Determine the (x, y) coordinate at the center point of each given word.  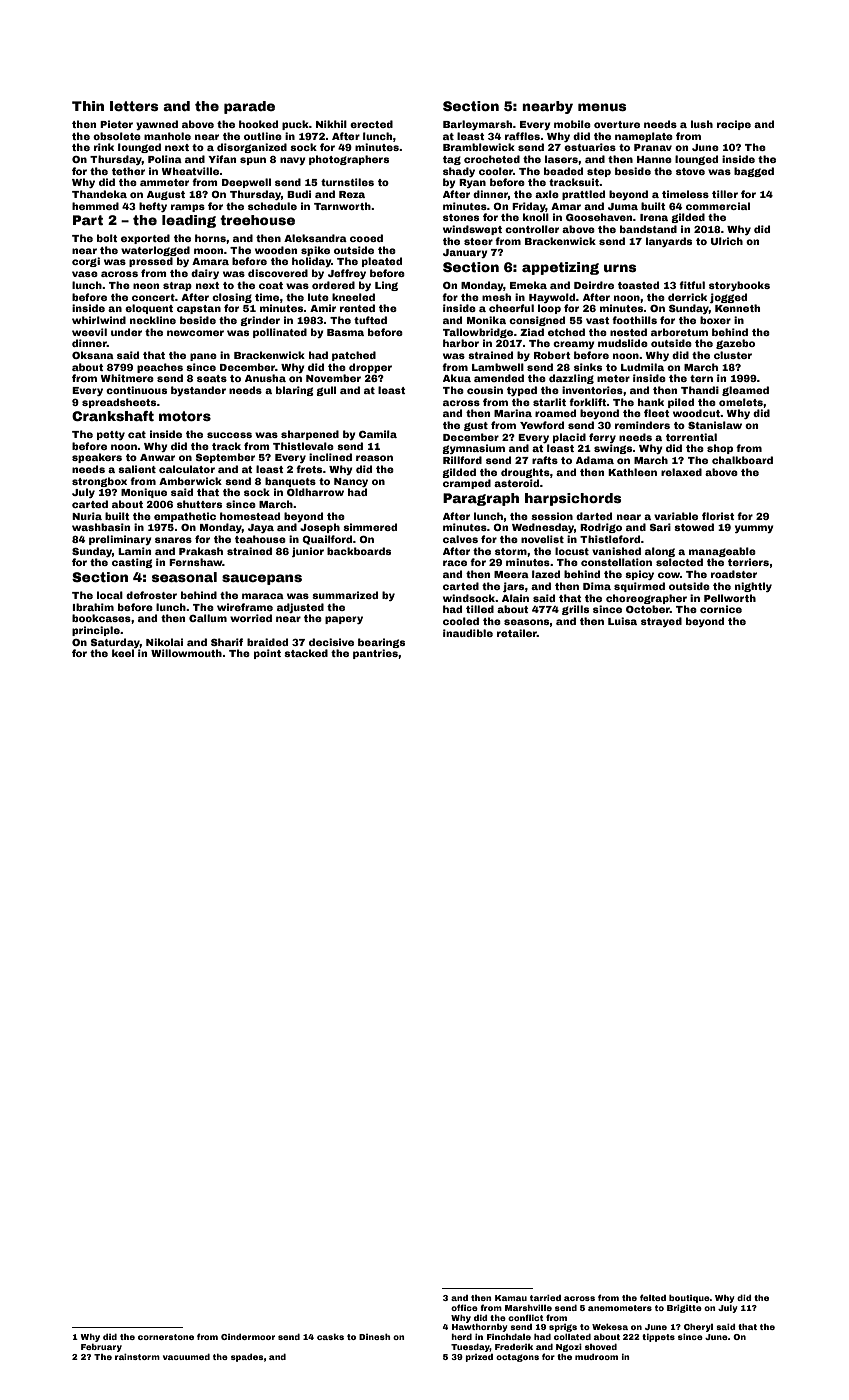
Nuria (87, 516)
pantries (375, 654)
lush (702, 124)
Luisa (622, 621)
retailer (517, 633)
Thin (88, 106)
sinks (588, 367)
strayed (661, 622)
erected (371, 124)
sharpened (310, 435)
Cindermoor (248, 1337)
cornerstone (166, 1337)
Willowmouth (186, 653)
